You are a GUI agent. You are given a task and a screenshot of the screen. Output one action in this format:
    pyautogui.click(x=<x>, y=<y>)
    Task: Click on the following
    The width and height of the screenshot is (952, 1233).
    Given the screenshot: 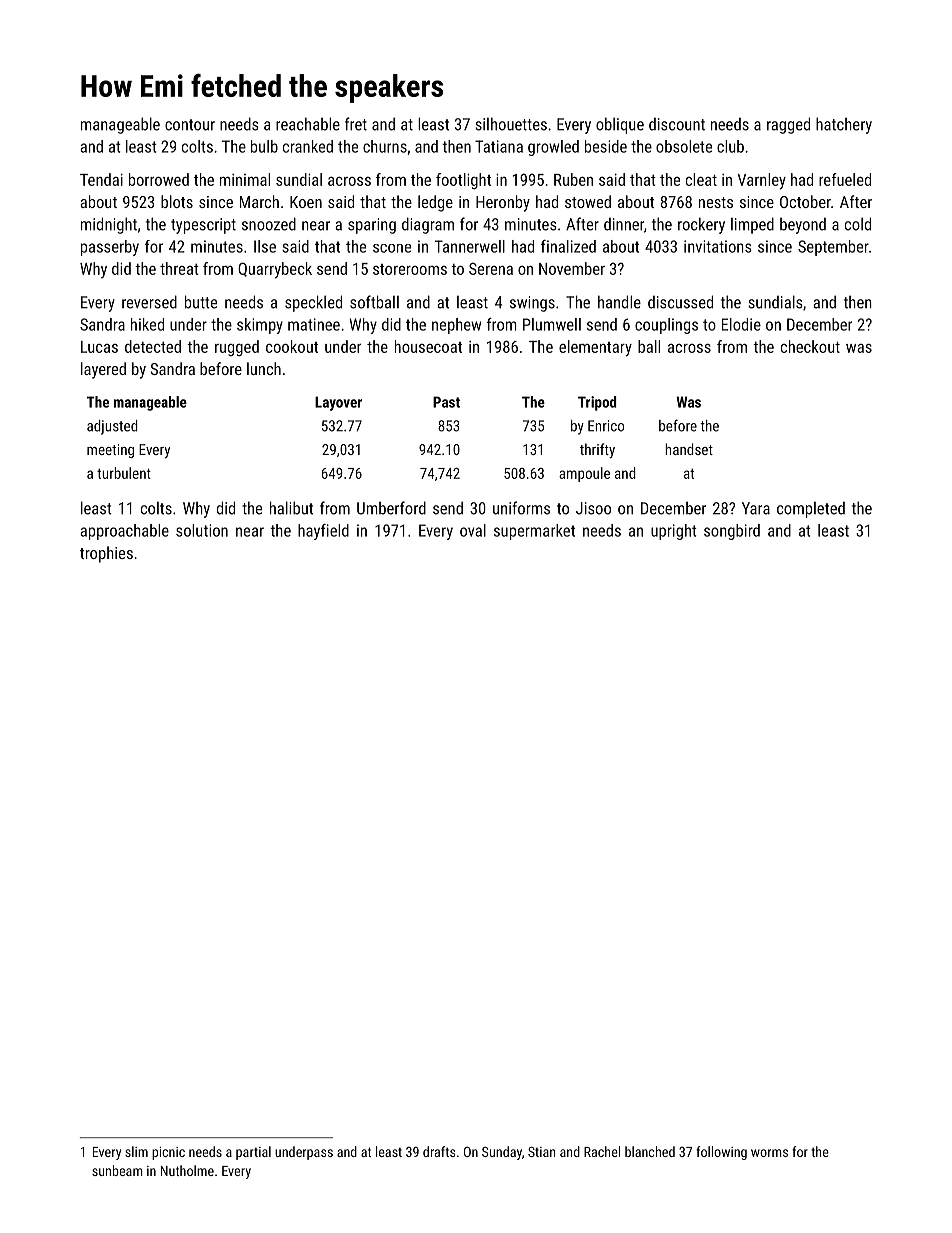 What is the action you would take?
    pyautogui.click(x=721, y=1153)
